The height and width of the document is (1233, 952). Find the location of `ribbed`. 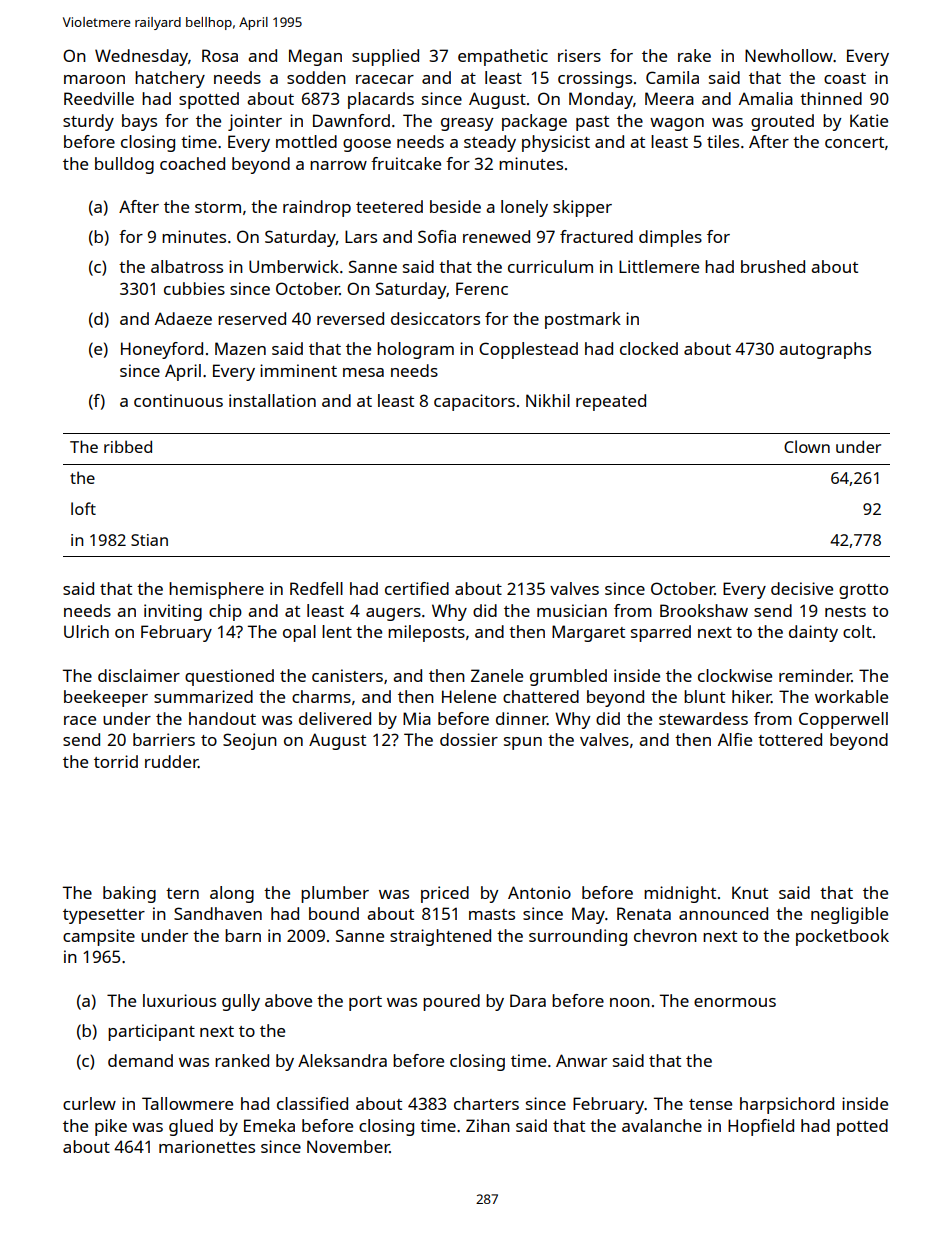

ribbed is located at coordinates (128, 446).
